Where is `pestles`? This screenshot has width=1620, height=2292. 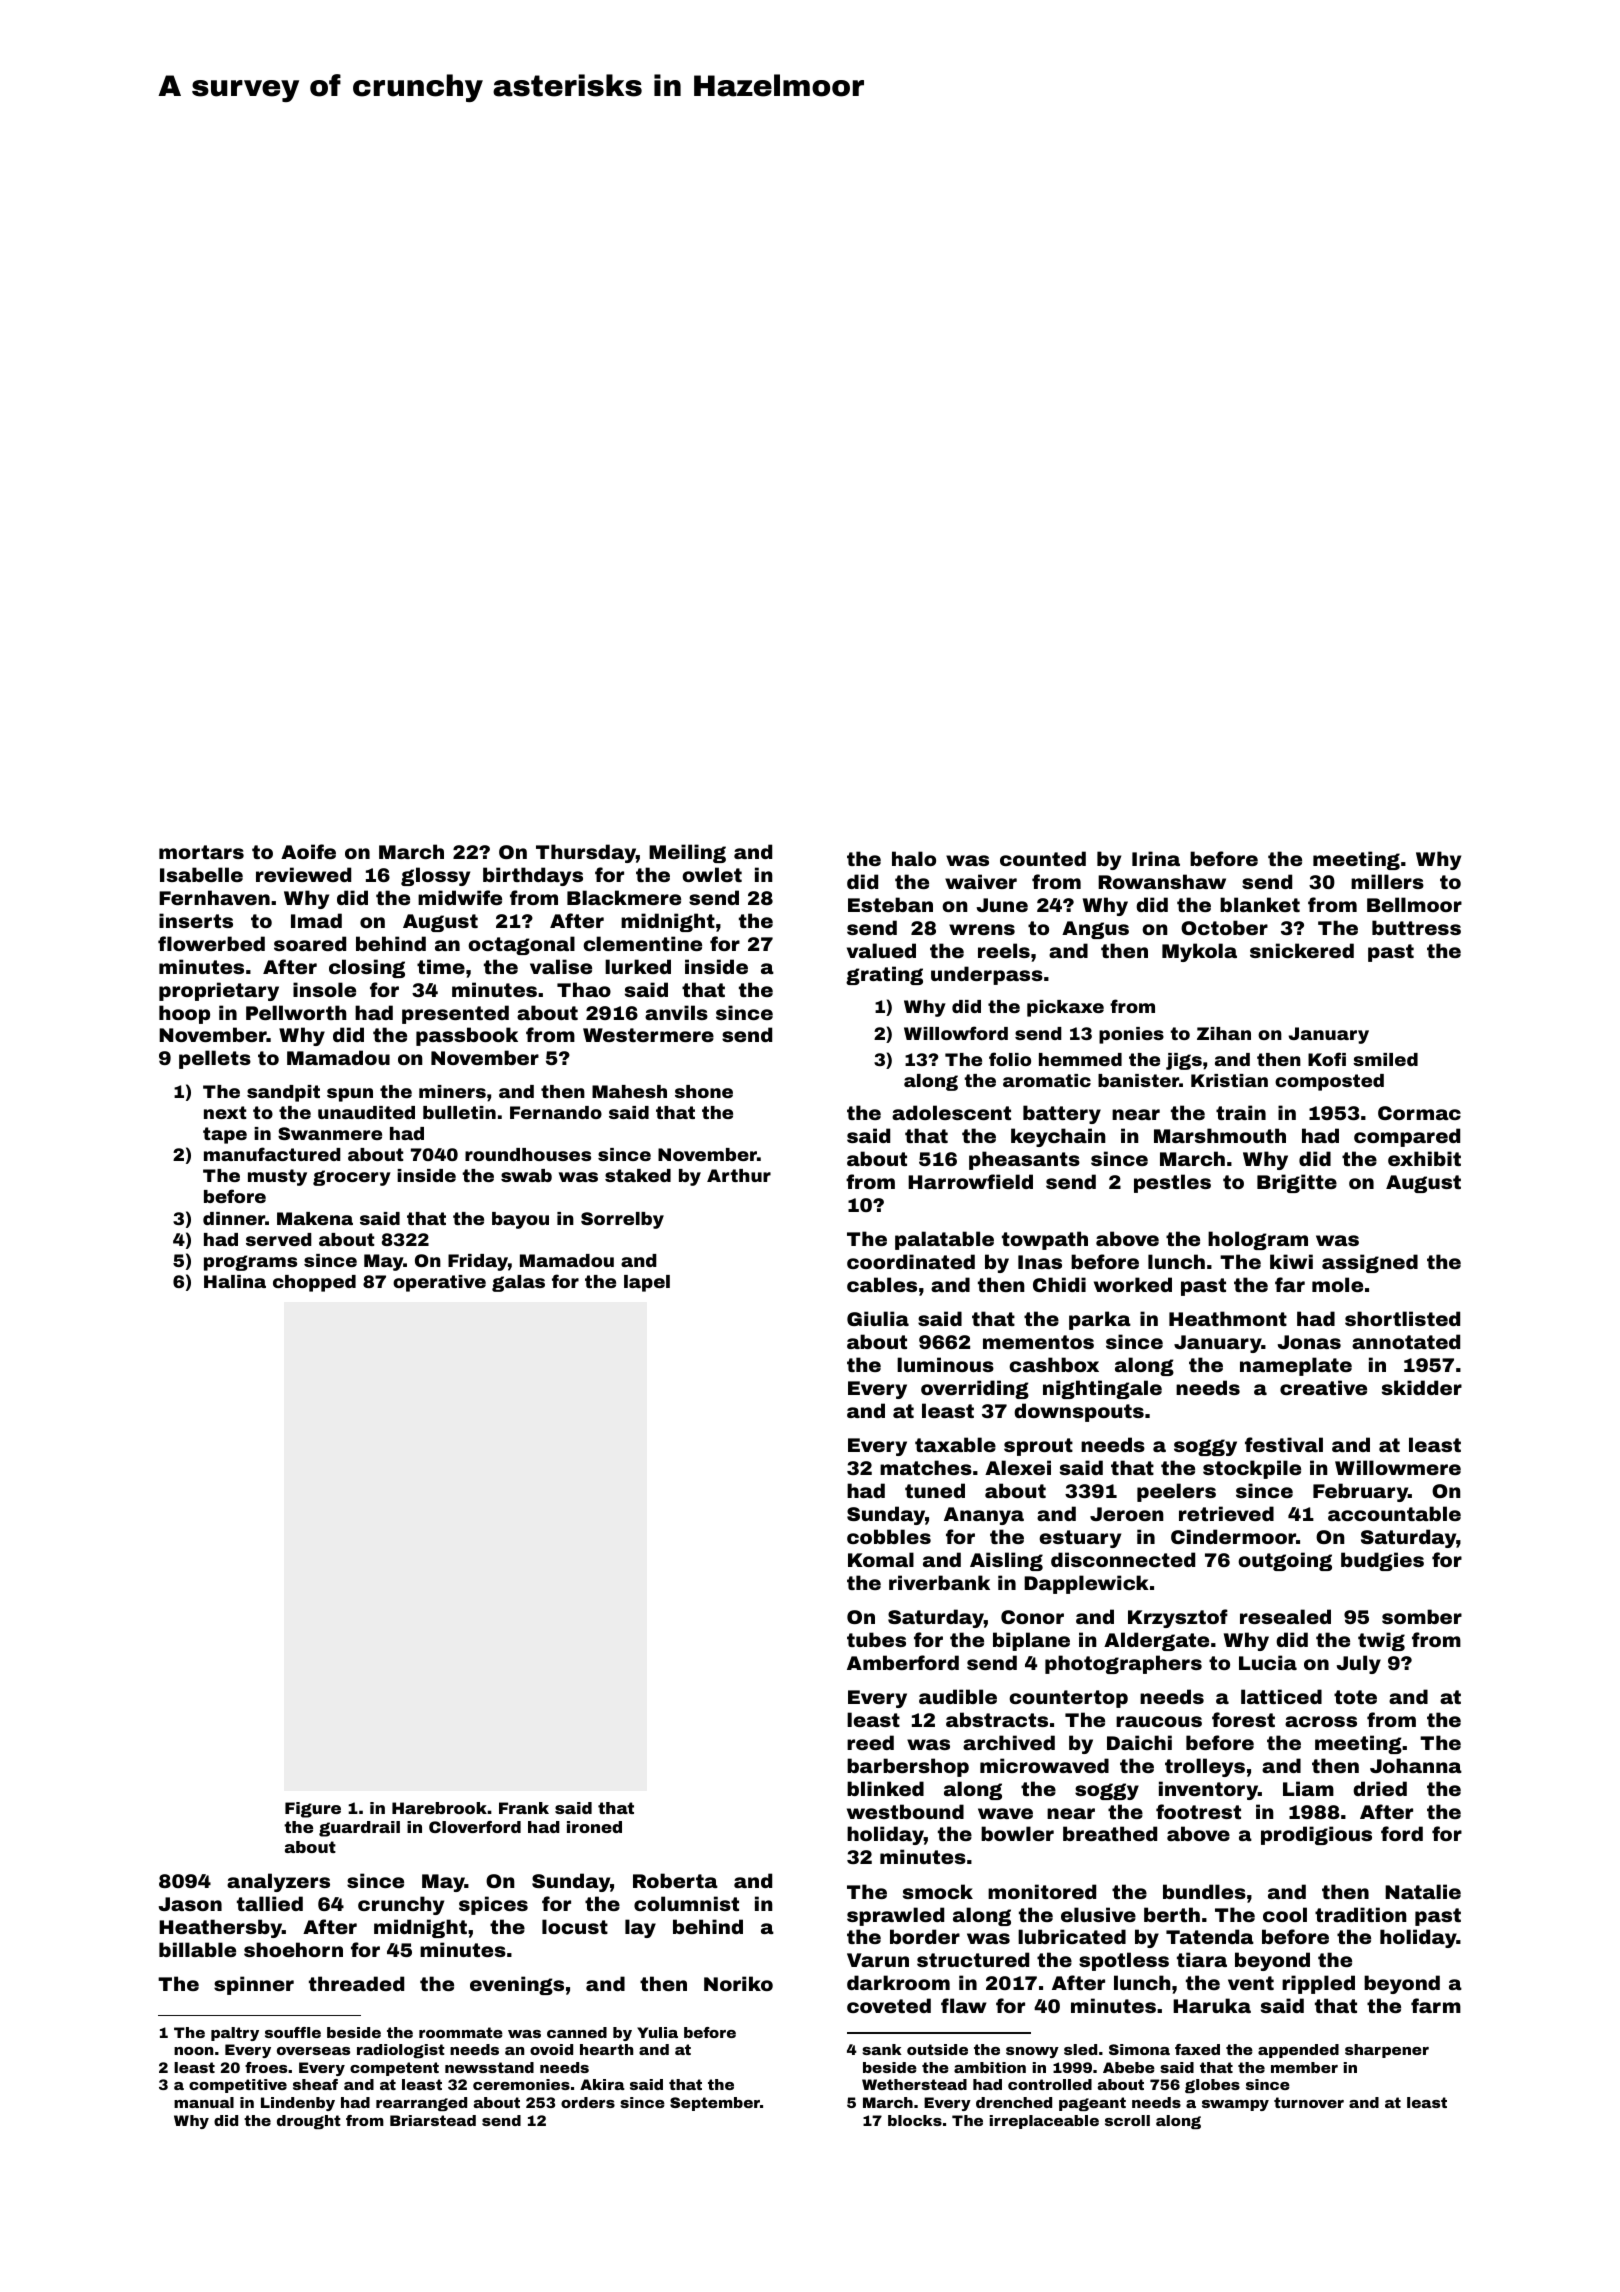
pestles is located at coordinates (1172, 1183).
